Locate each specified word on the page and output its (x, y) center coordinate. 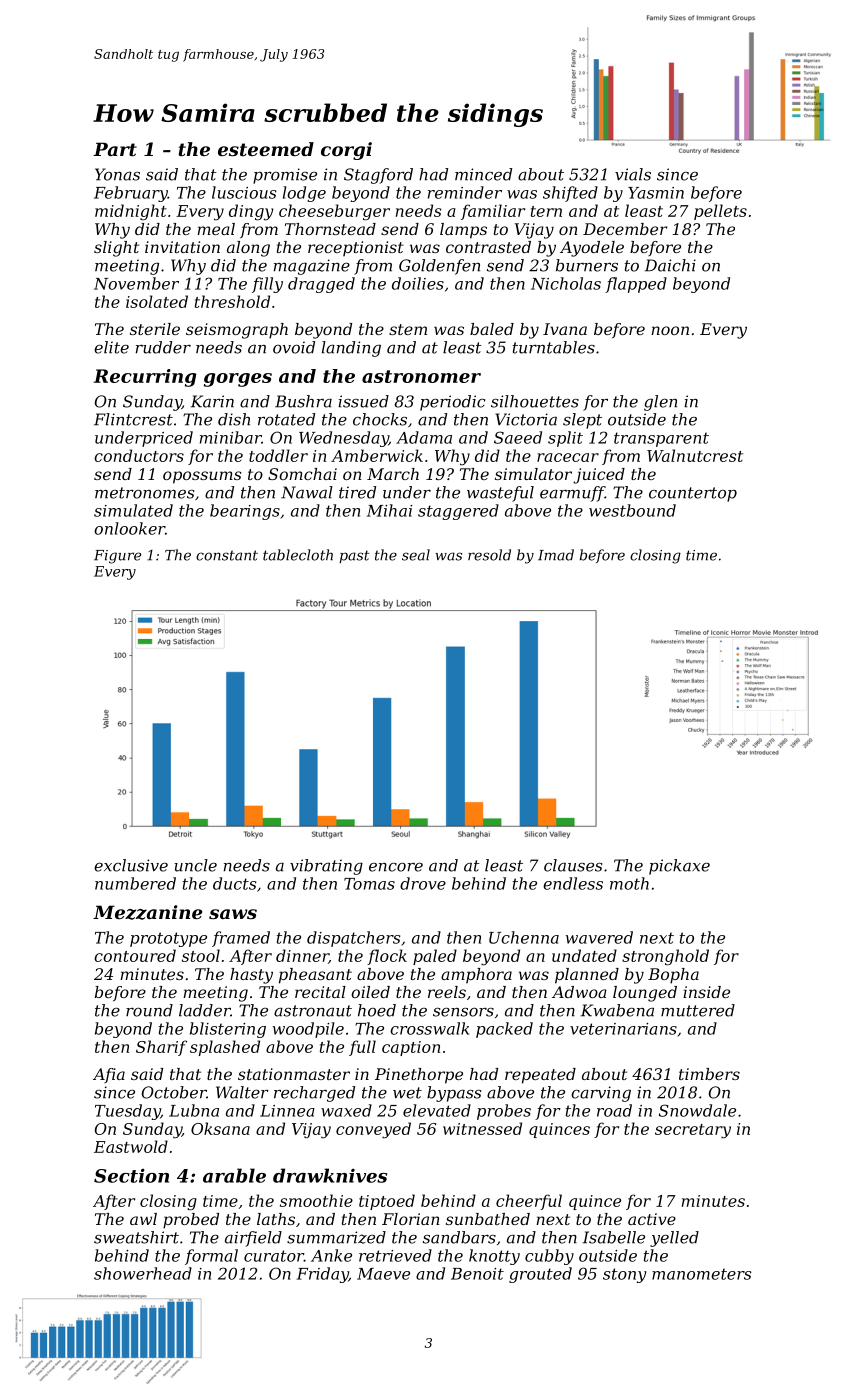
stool (201, 955)
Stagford (378, 176)
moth (629, 883)
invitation (182, 247)
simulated (133, 510)
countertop (693, 494)
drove (423, 883)
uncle (195, 865)
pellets (720, 212)
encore (396, 867)
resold (489, 555)
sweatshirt (136, 1237)
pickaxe (679, 867)
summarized (336, 1237)
